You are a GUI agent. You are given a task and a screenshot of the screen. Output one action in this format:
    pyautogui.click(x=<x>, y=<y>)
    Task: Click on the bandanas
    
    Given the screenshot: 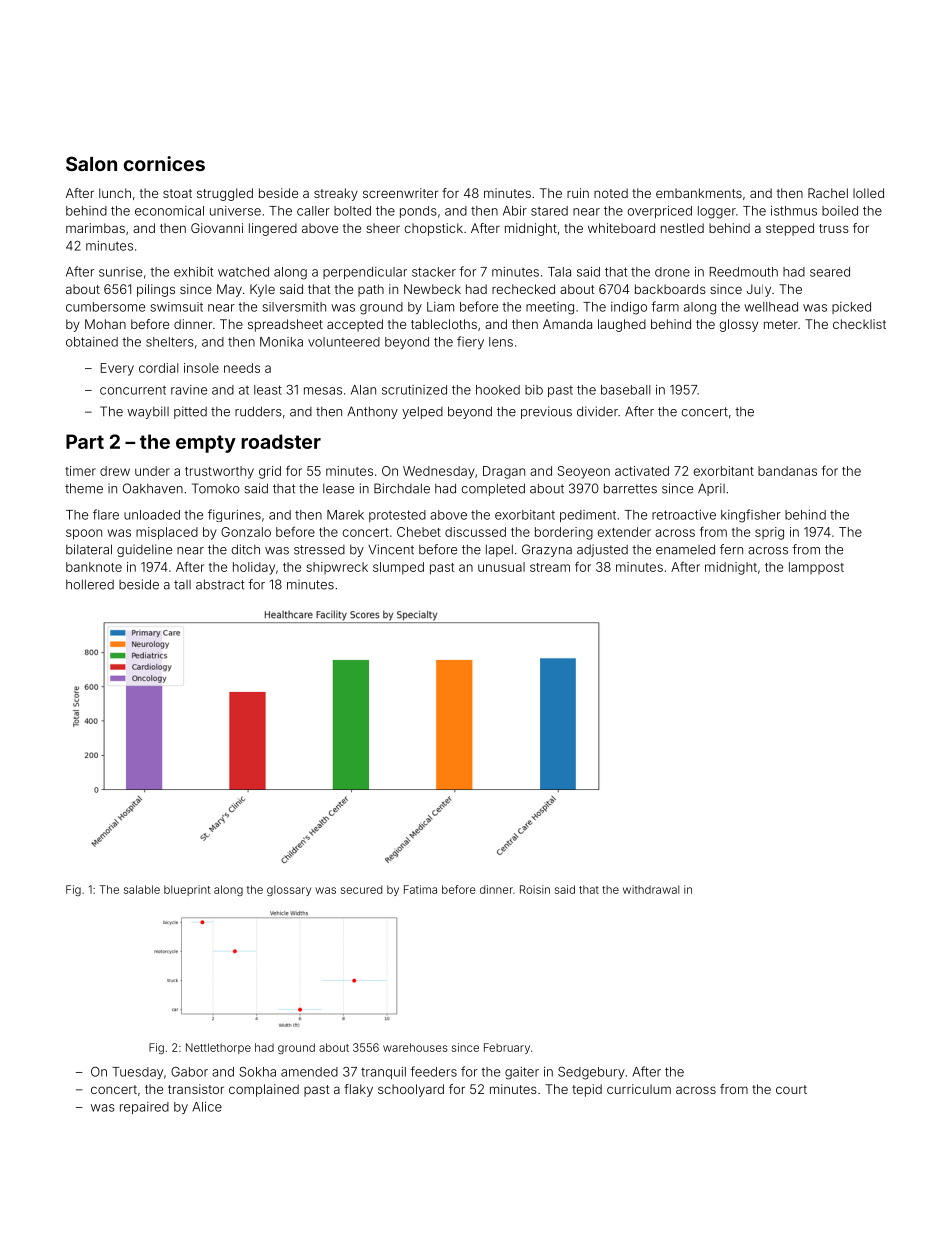 What is the action you would take?
    pyautogui.click(x=787, y=471)
